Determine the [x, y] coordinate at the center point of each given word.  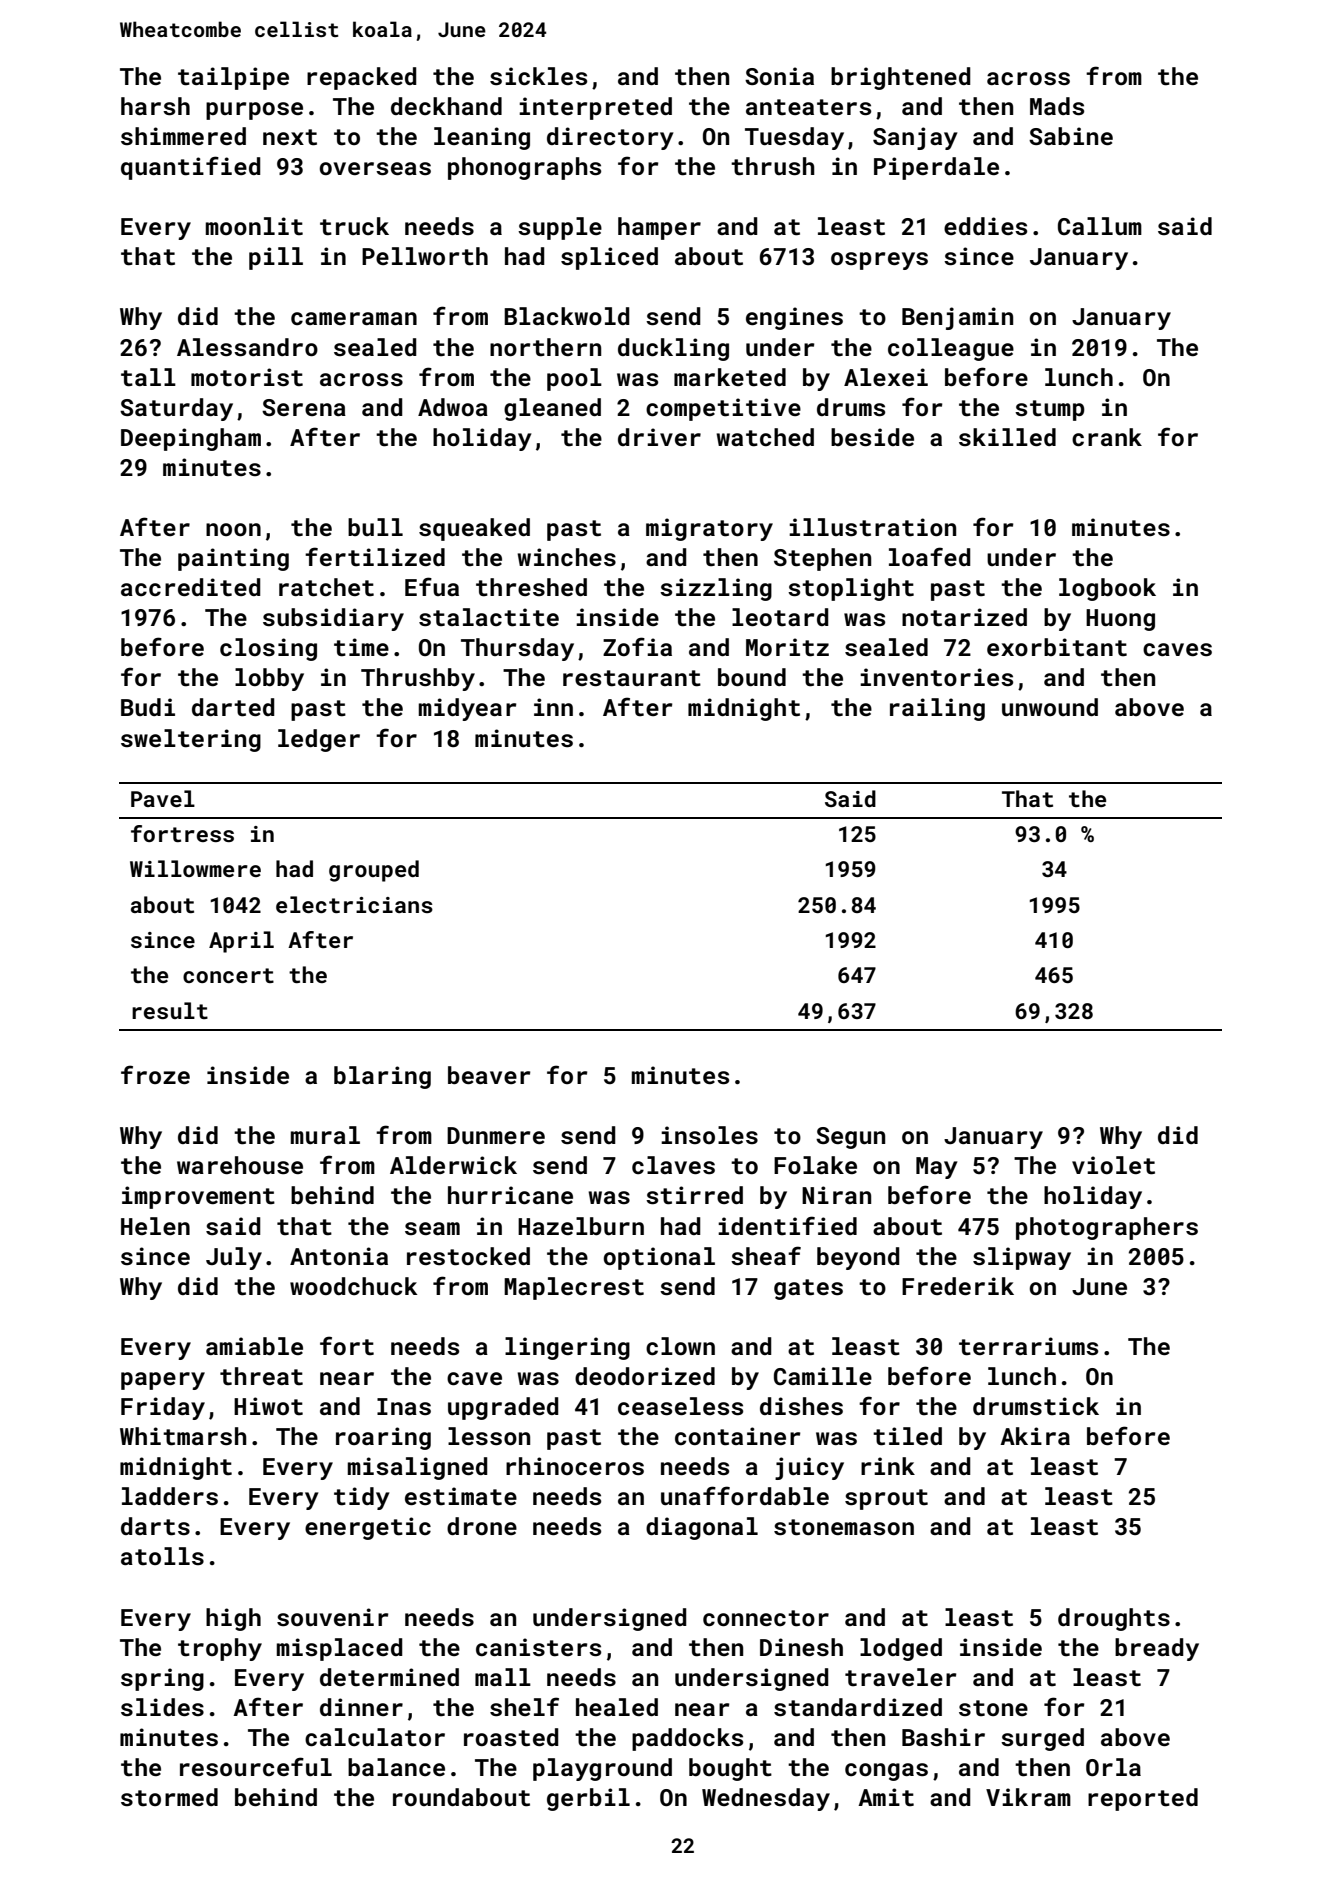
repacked [362, 78]
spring [162, 1679]
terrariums [1028, 1346]
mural [325, 1135]
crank [1107, 437]
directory [610, 138]
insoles [709, 1135]
